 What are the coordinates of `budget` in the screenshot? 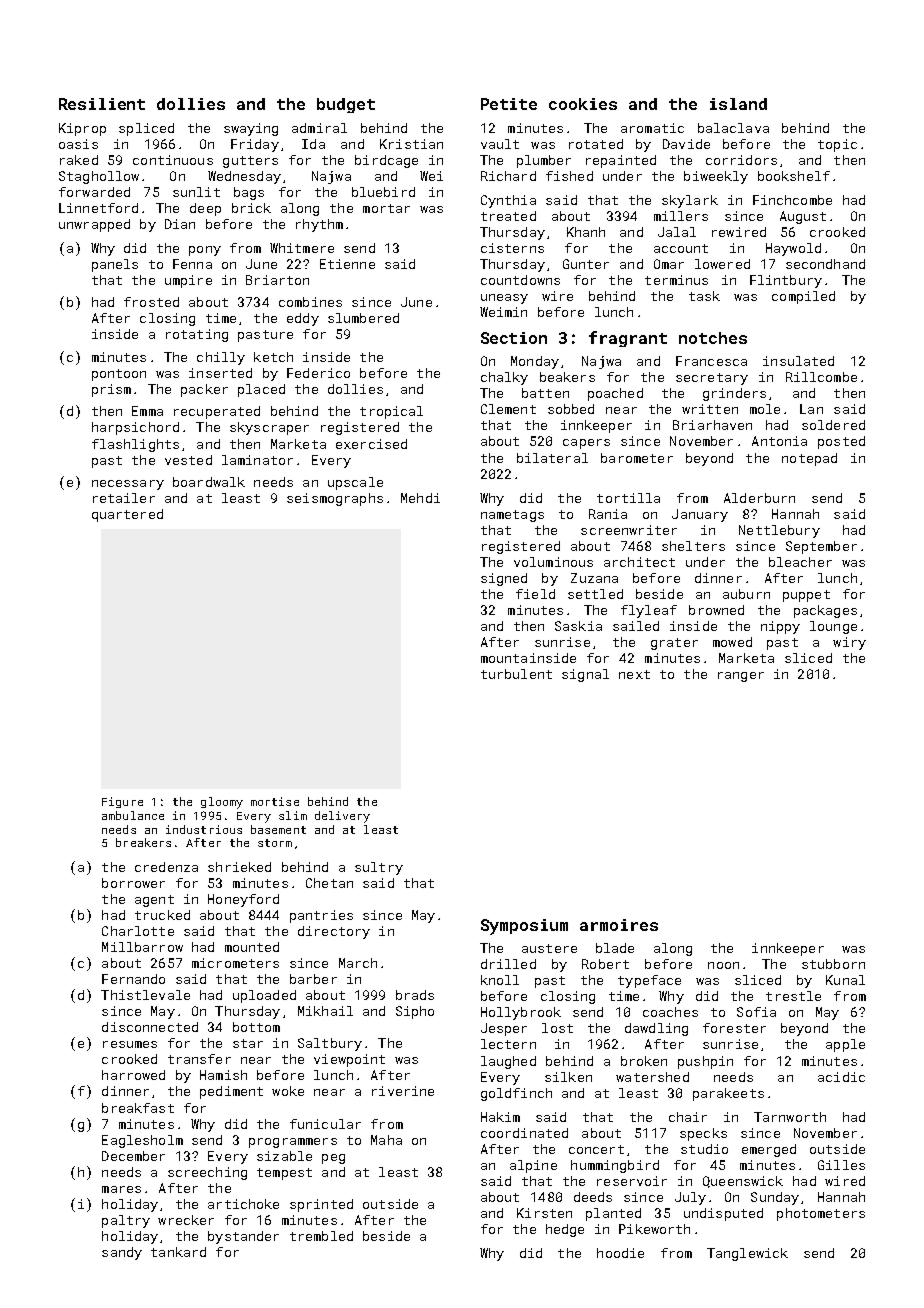 It's located at (346, 105).
